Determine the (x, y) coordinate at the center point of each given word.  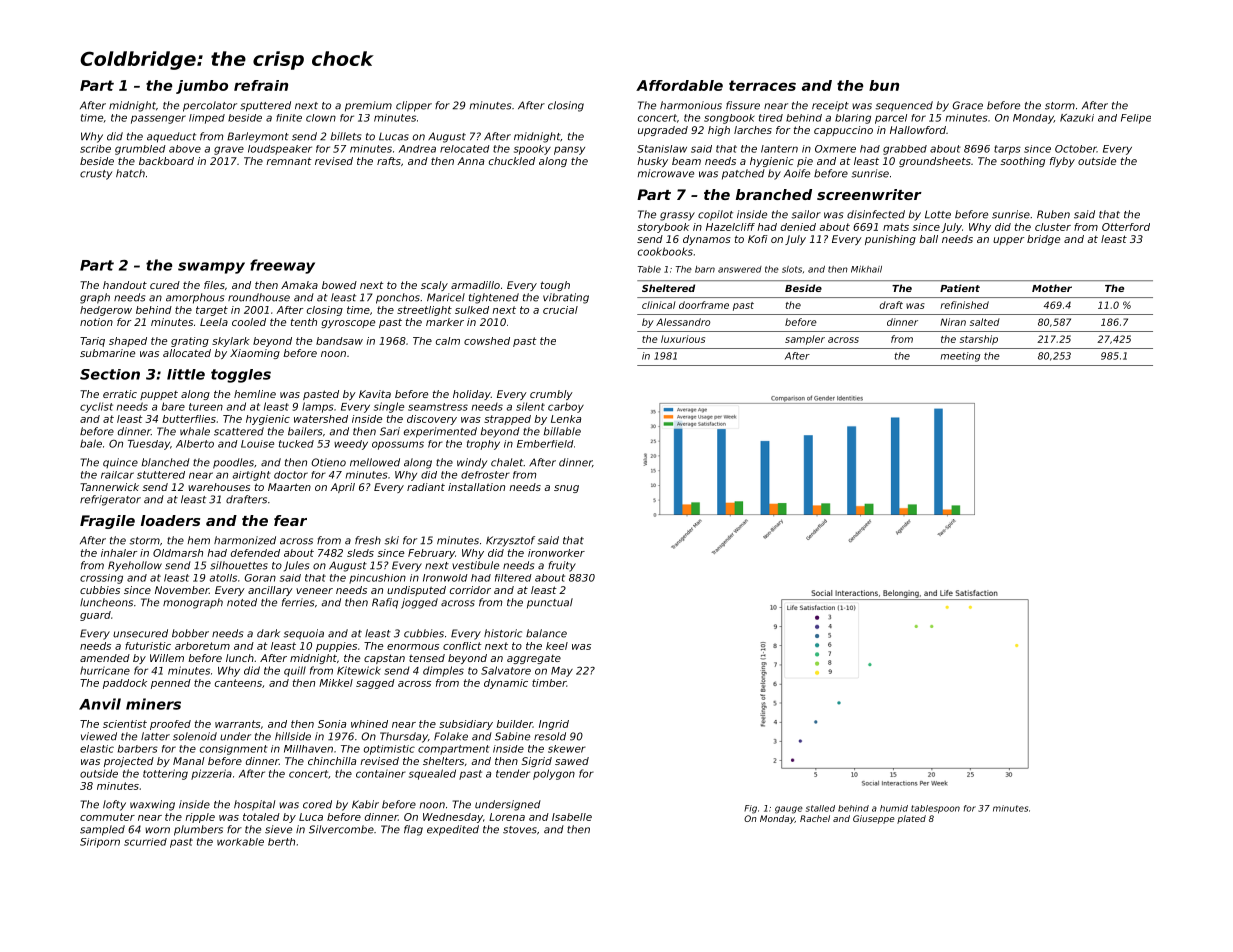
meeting (960, 357)
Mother (1052, 288)
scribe (95, 149)
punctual (550, 603)
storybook (663, 228)
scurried (145, 842)
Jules (296, 566)
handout (125, 285)
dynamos (707, 240)
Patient (960, 288)
